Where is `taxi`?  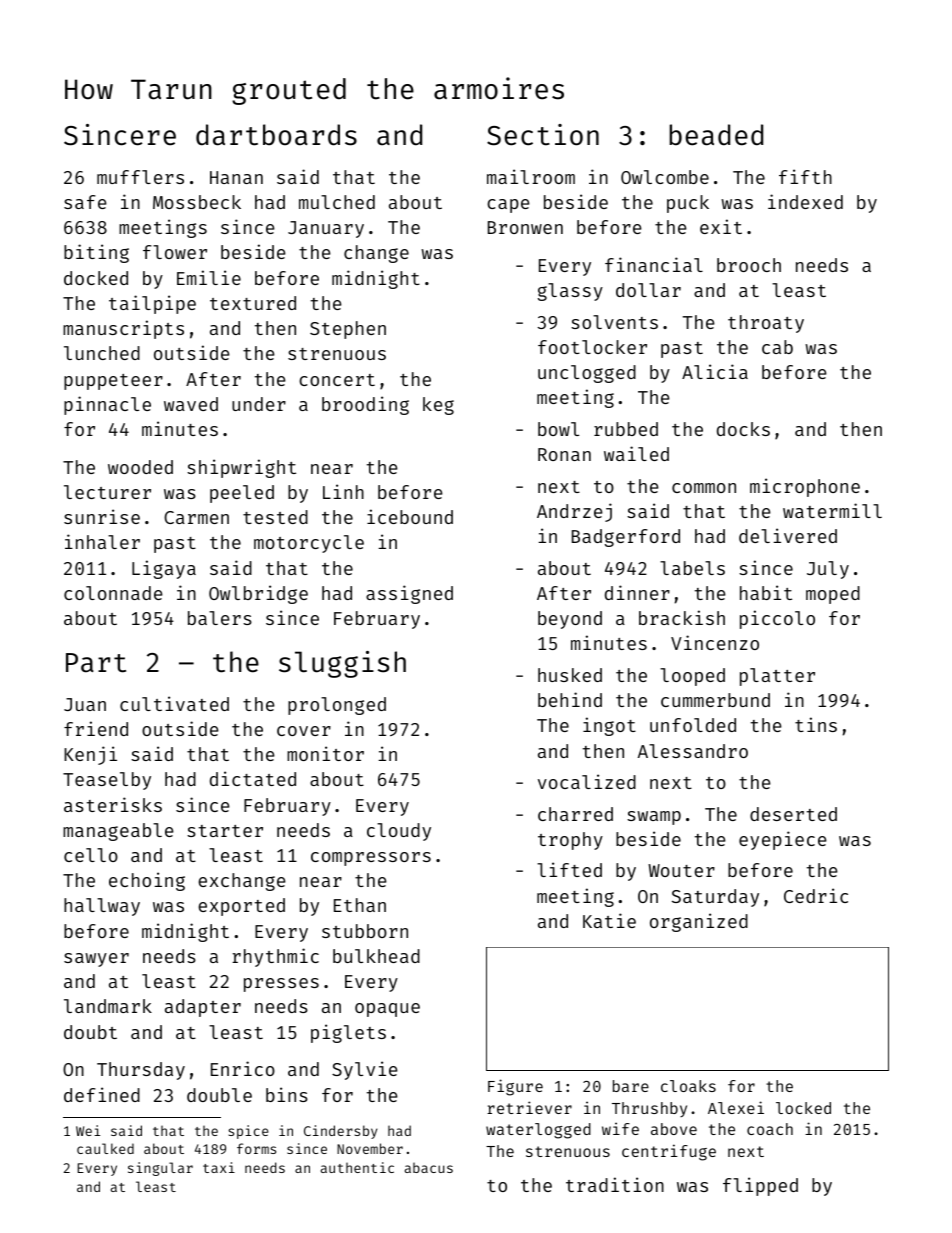 taxi is located at coordinates (219, 1167).
